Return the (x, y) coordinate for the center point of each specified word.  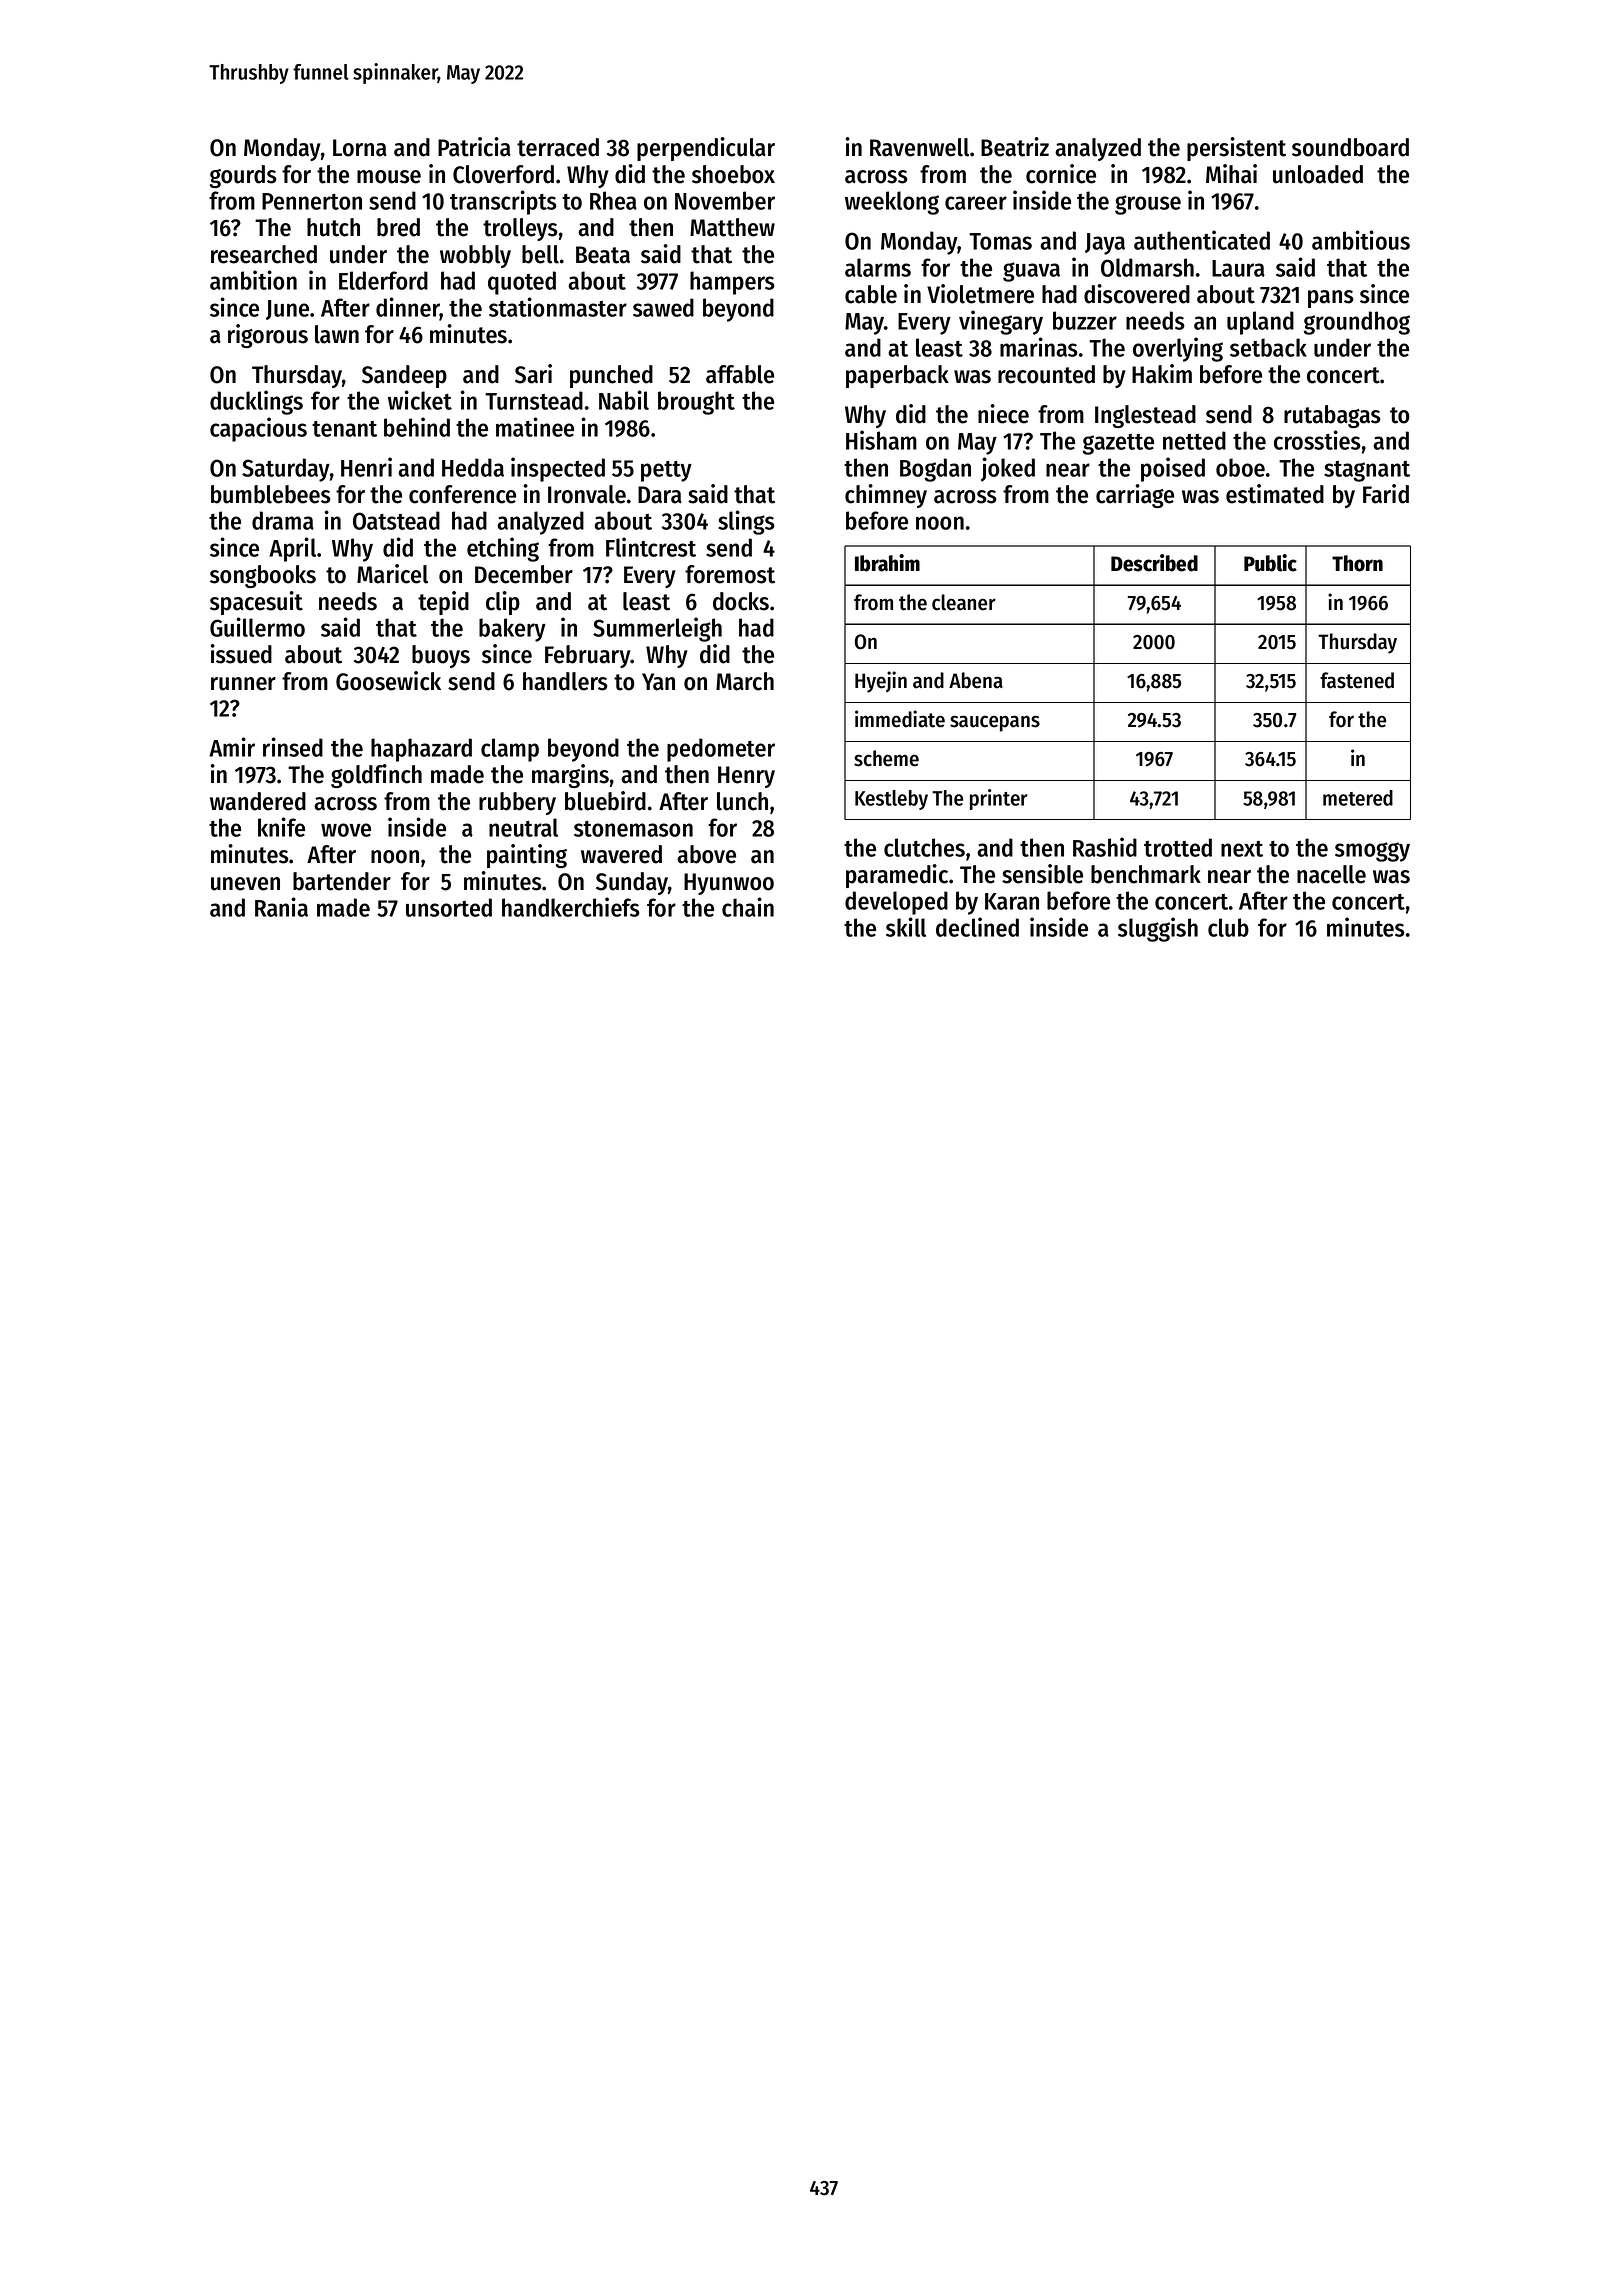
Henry (746, 777)
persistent (1236, 149)
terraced (558, 147)
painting (527, 856)
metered (1358, 798)
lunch (742, 801)
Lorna (360, 148)
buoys (441, 656)
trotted (1178, 847)
